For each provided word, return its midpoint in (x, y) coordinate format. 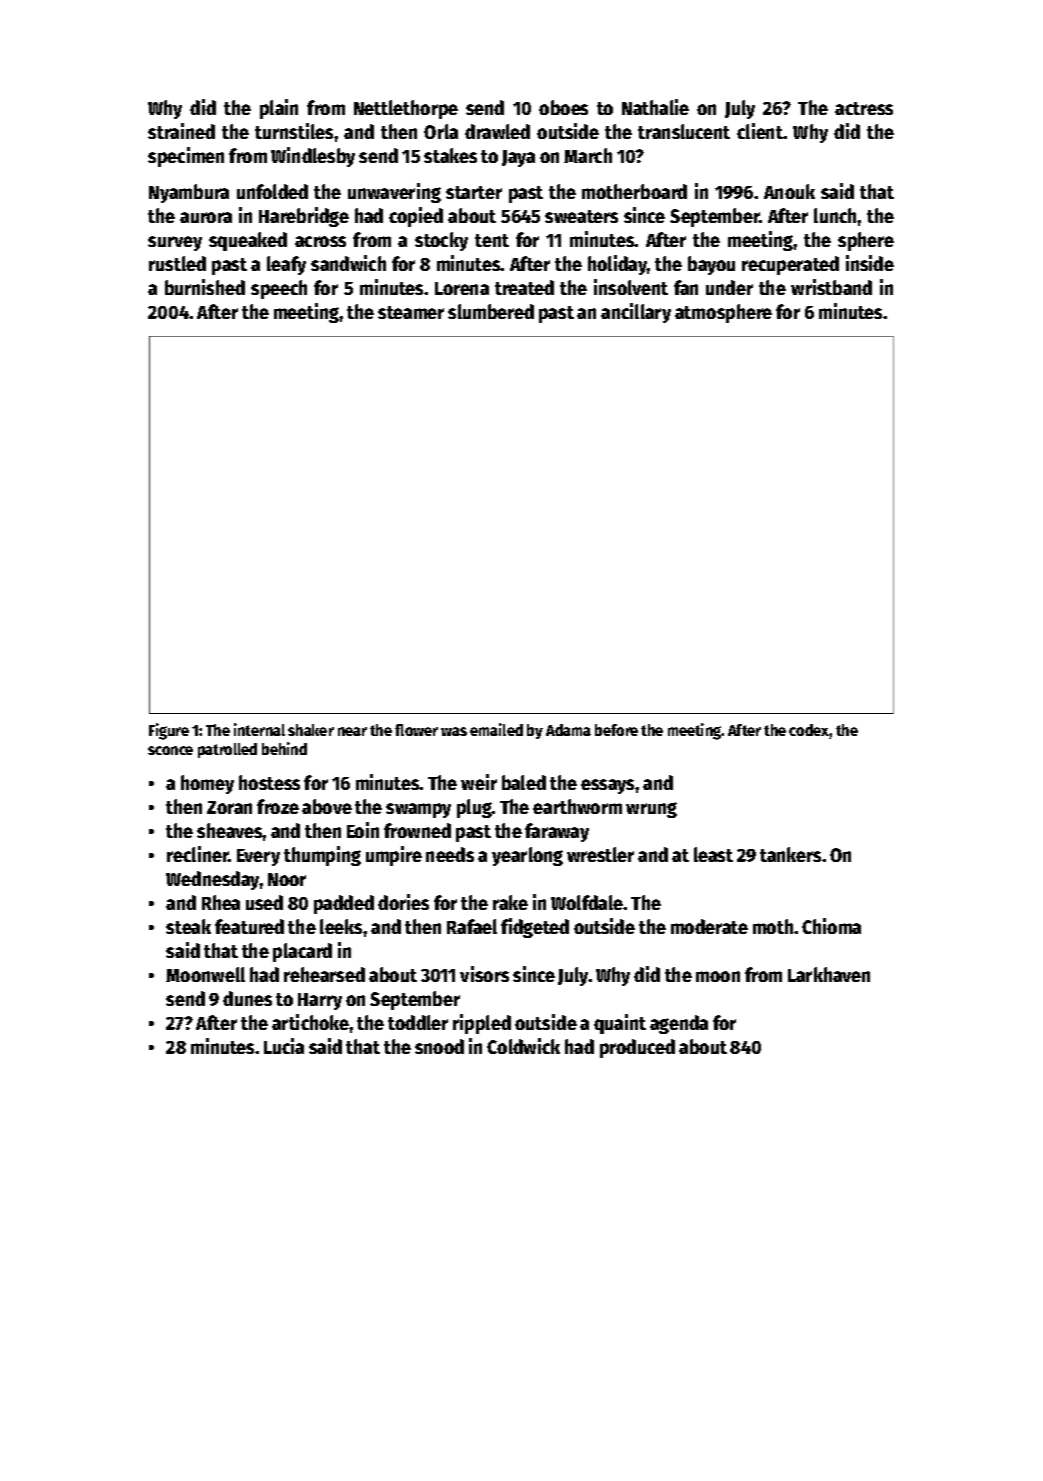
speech (279, 289)
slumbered (491, 311)
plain (279, 109)
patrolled (227, 750)
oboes (563, 107)
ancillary (636, 313)
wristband (831, 287)
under (729, 287)
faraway (557, 832)
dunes (247, 998)
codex (809, 731)
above (327, 806)
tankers (790, 854)
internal (259, 729)
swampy (418, 810)
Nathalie (655, 107)
